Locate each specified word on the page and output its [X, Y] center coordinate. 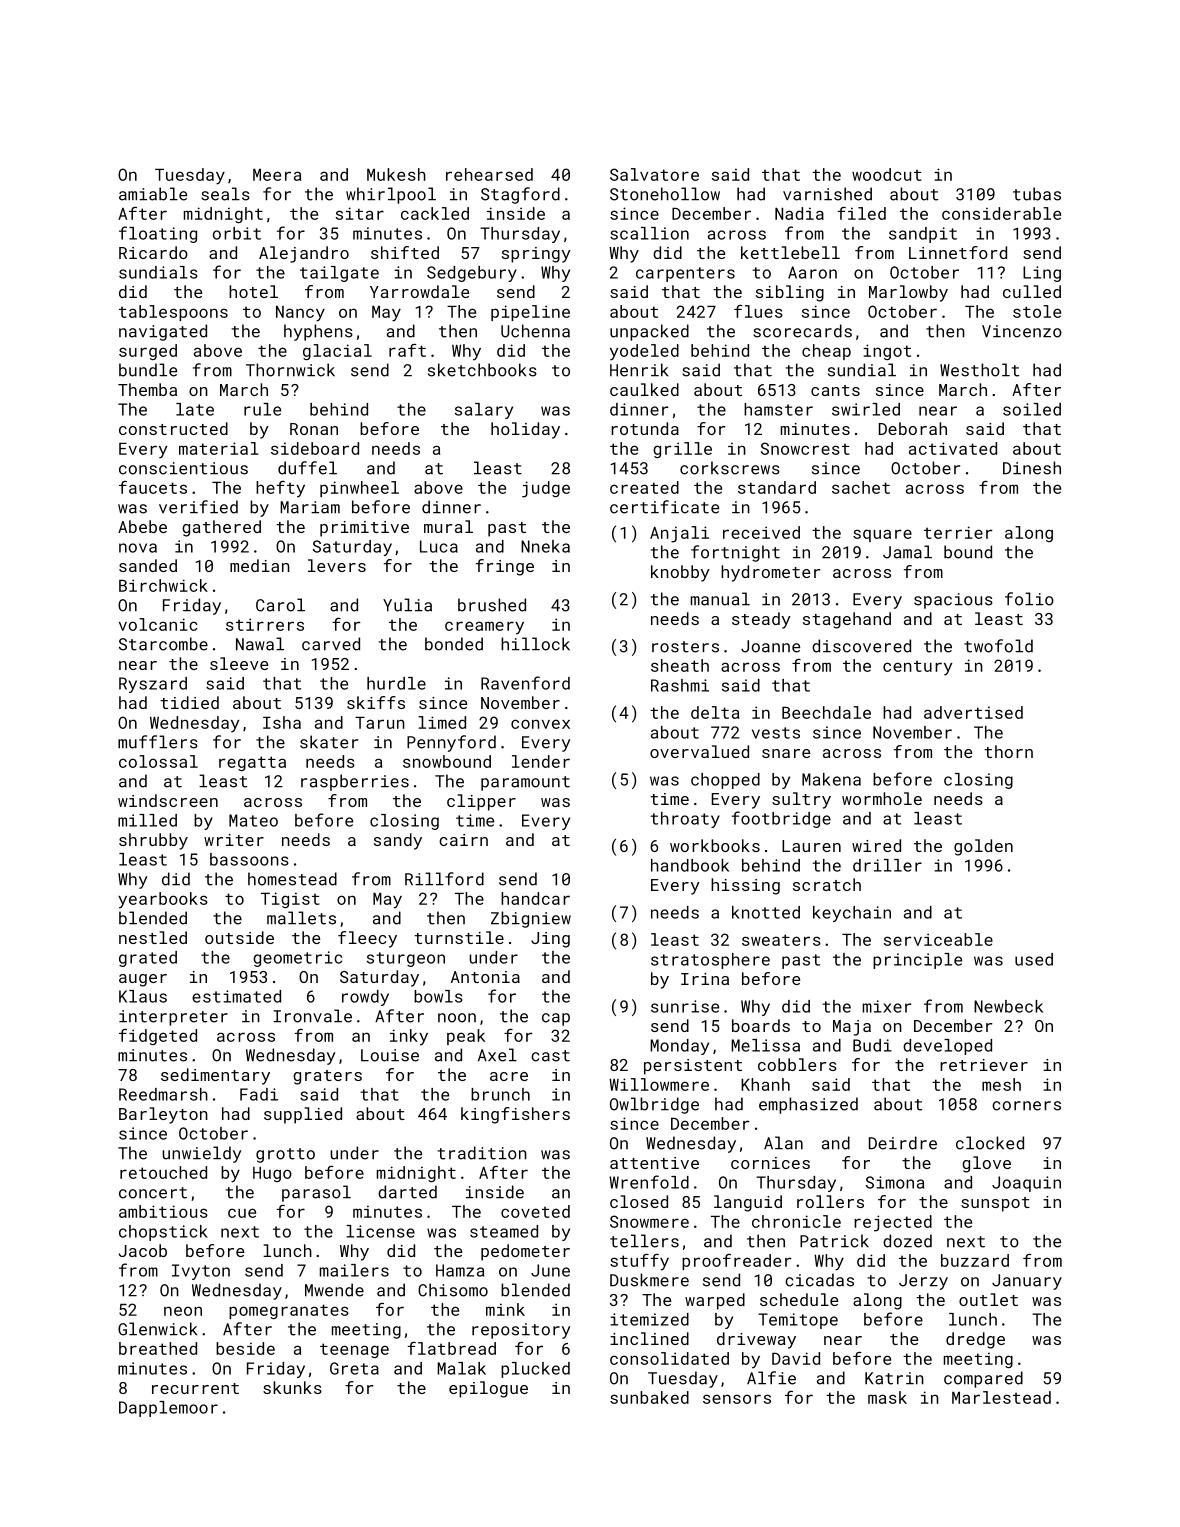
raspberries [355, 782]
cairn [463, 840]
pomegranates [289, 1311]
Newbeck [1008, 1006]
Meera [277, 175]
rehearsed [489, 174]
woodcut [887, 174]
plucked [535, 1370]
